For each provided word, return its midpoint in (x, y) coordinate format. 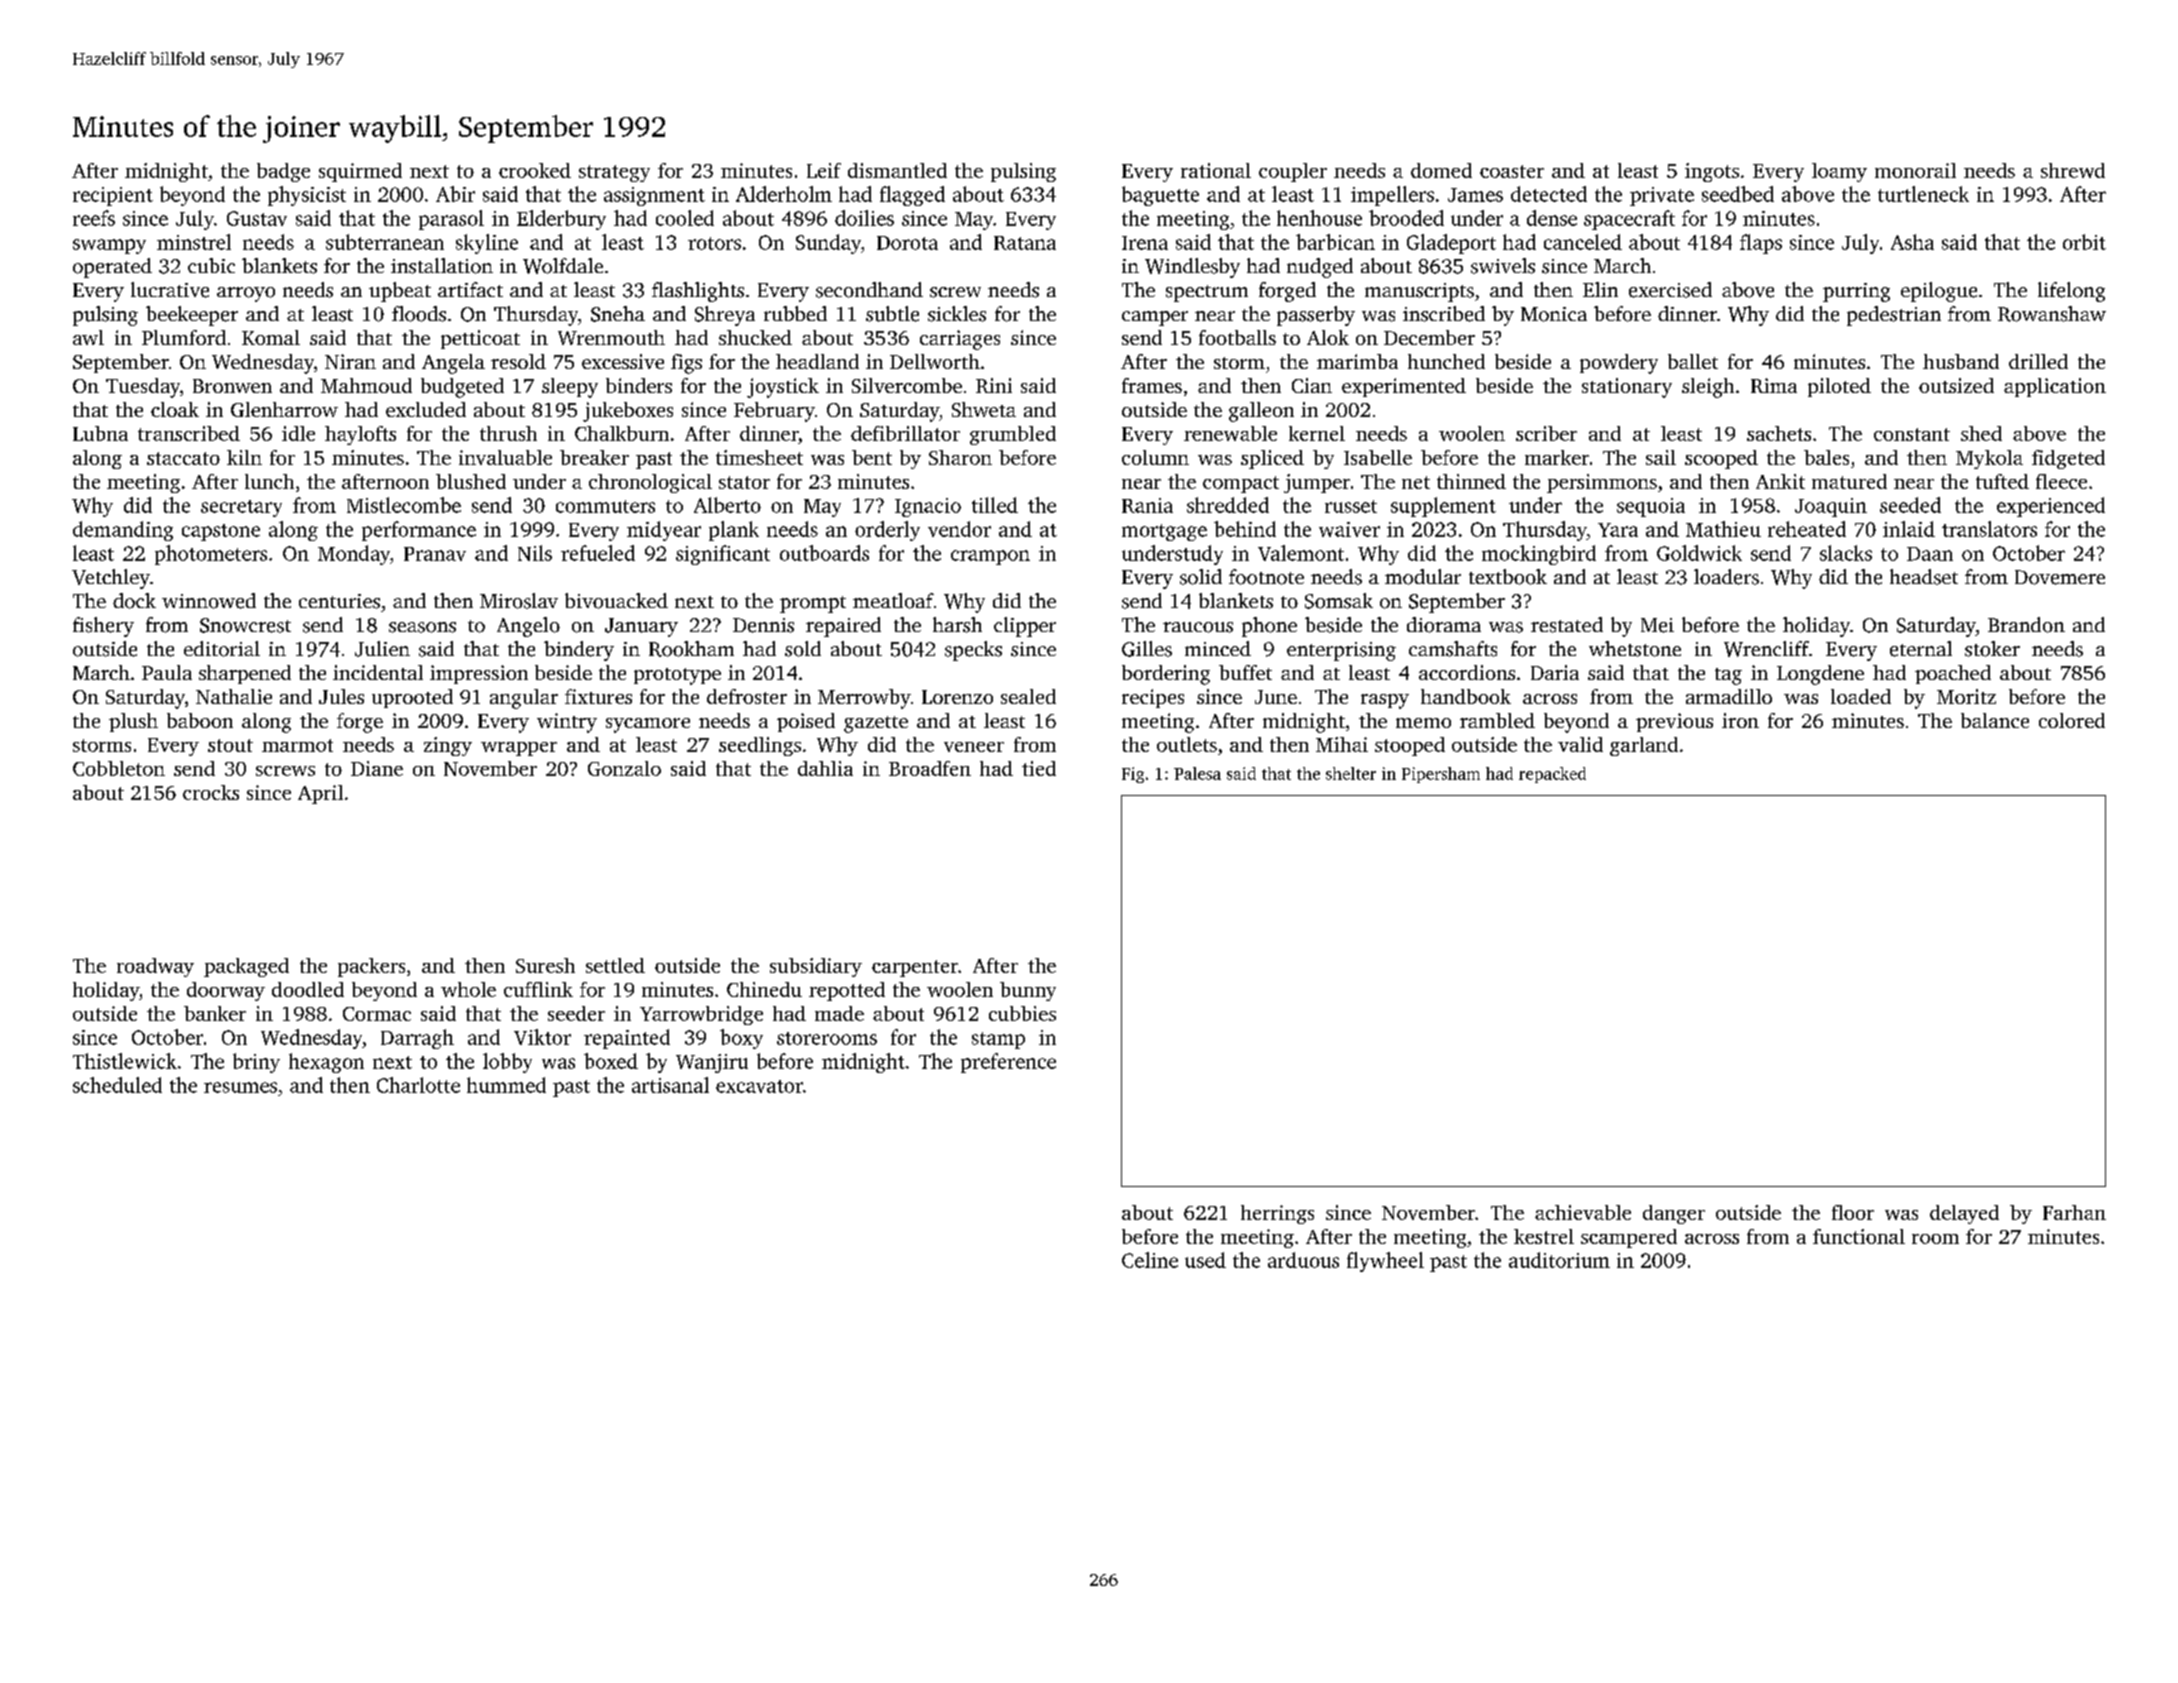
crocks (211, 792)
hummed (506, 1085)
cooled (685, 218)
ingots (1712, 172)
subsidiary (816, 967)
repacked (1552, 775)
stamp (998, 1040)
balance (1995, 720)
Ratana (1025, 243)
